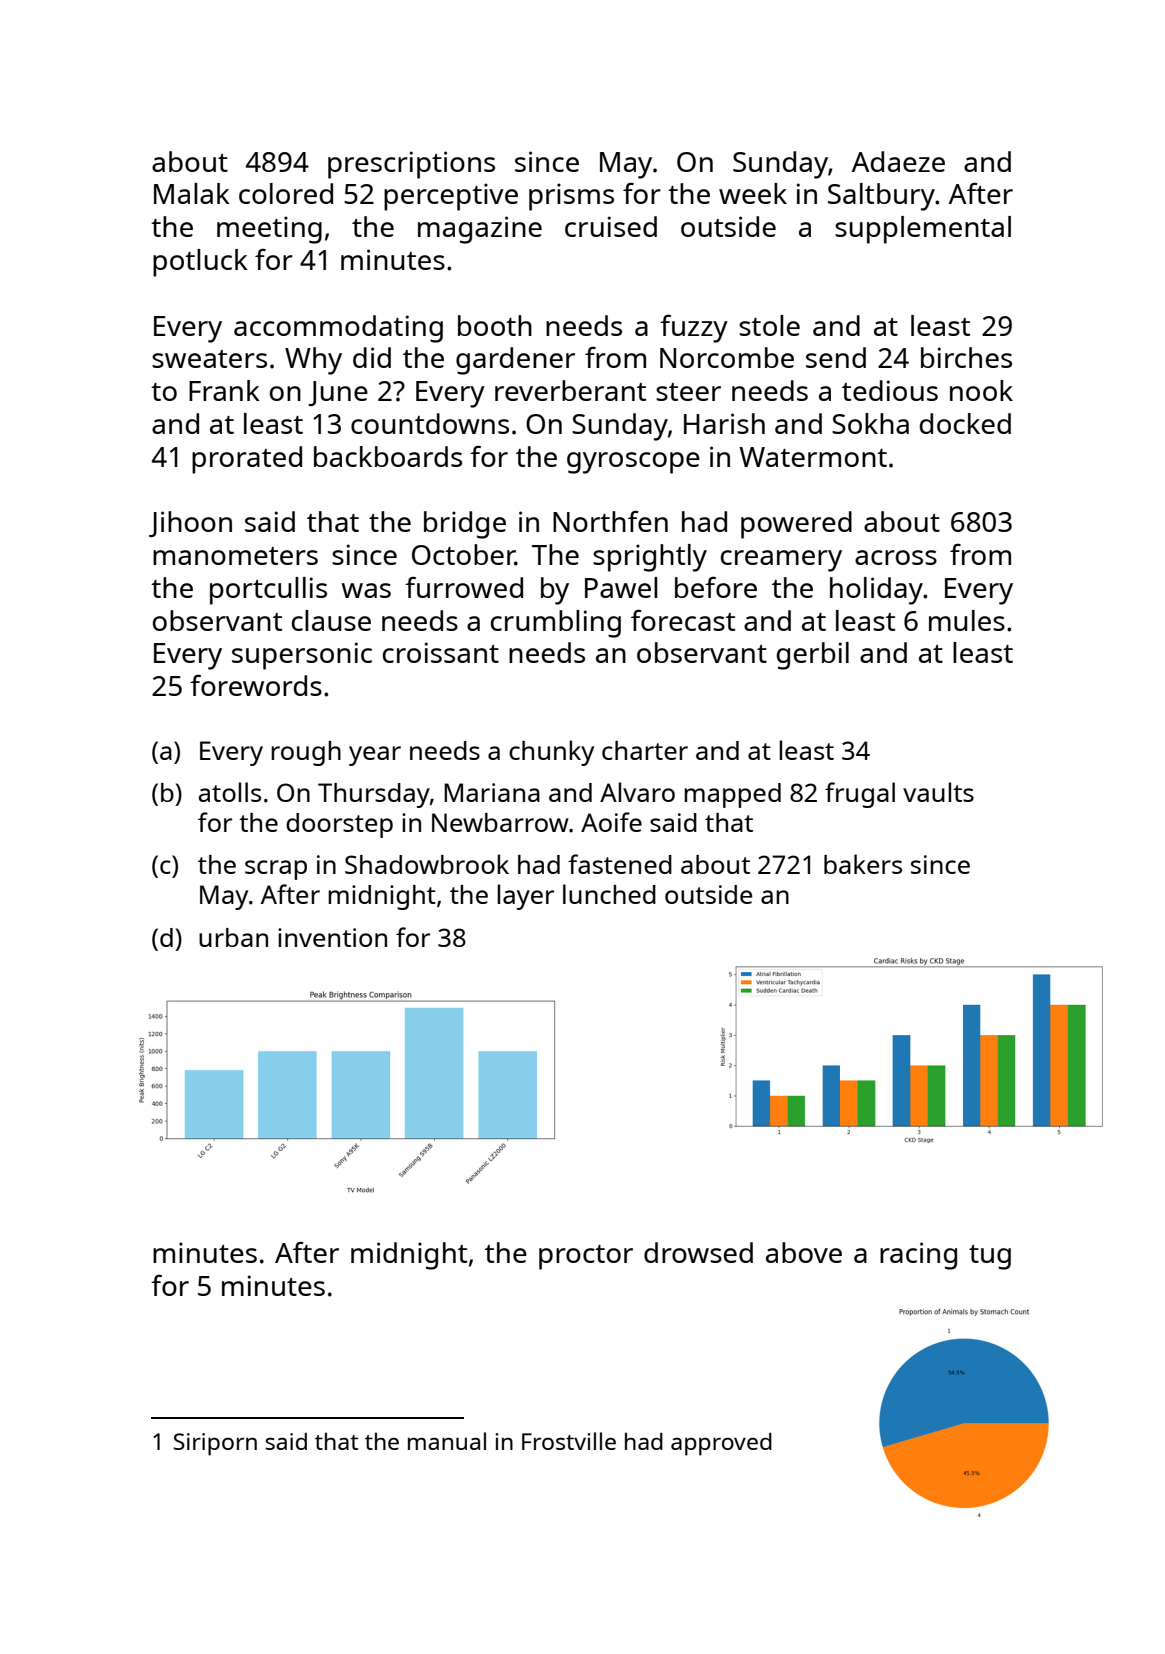 The width and height of the screenshot is (1165, 1654). Describe the element at coordinates (863, 864) in the screenshot. I see `bakers` at that location.
